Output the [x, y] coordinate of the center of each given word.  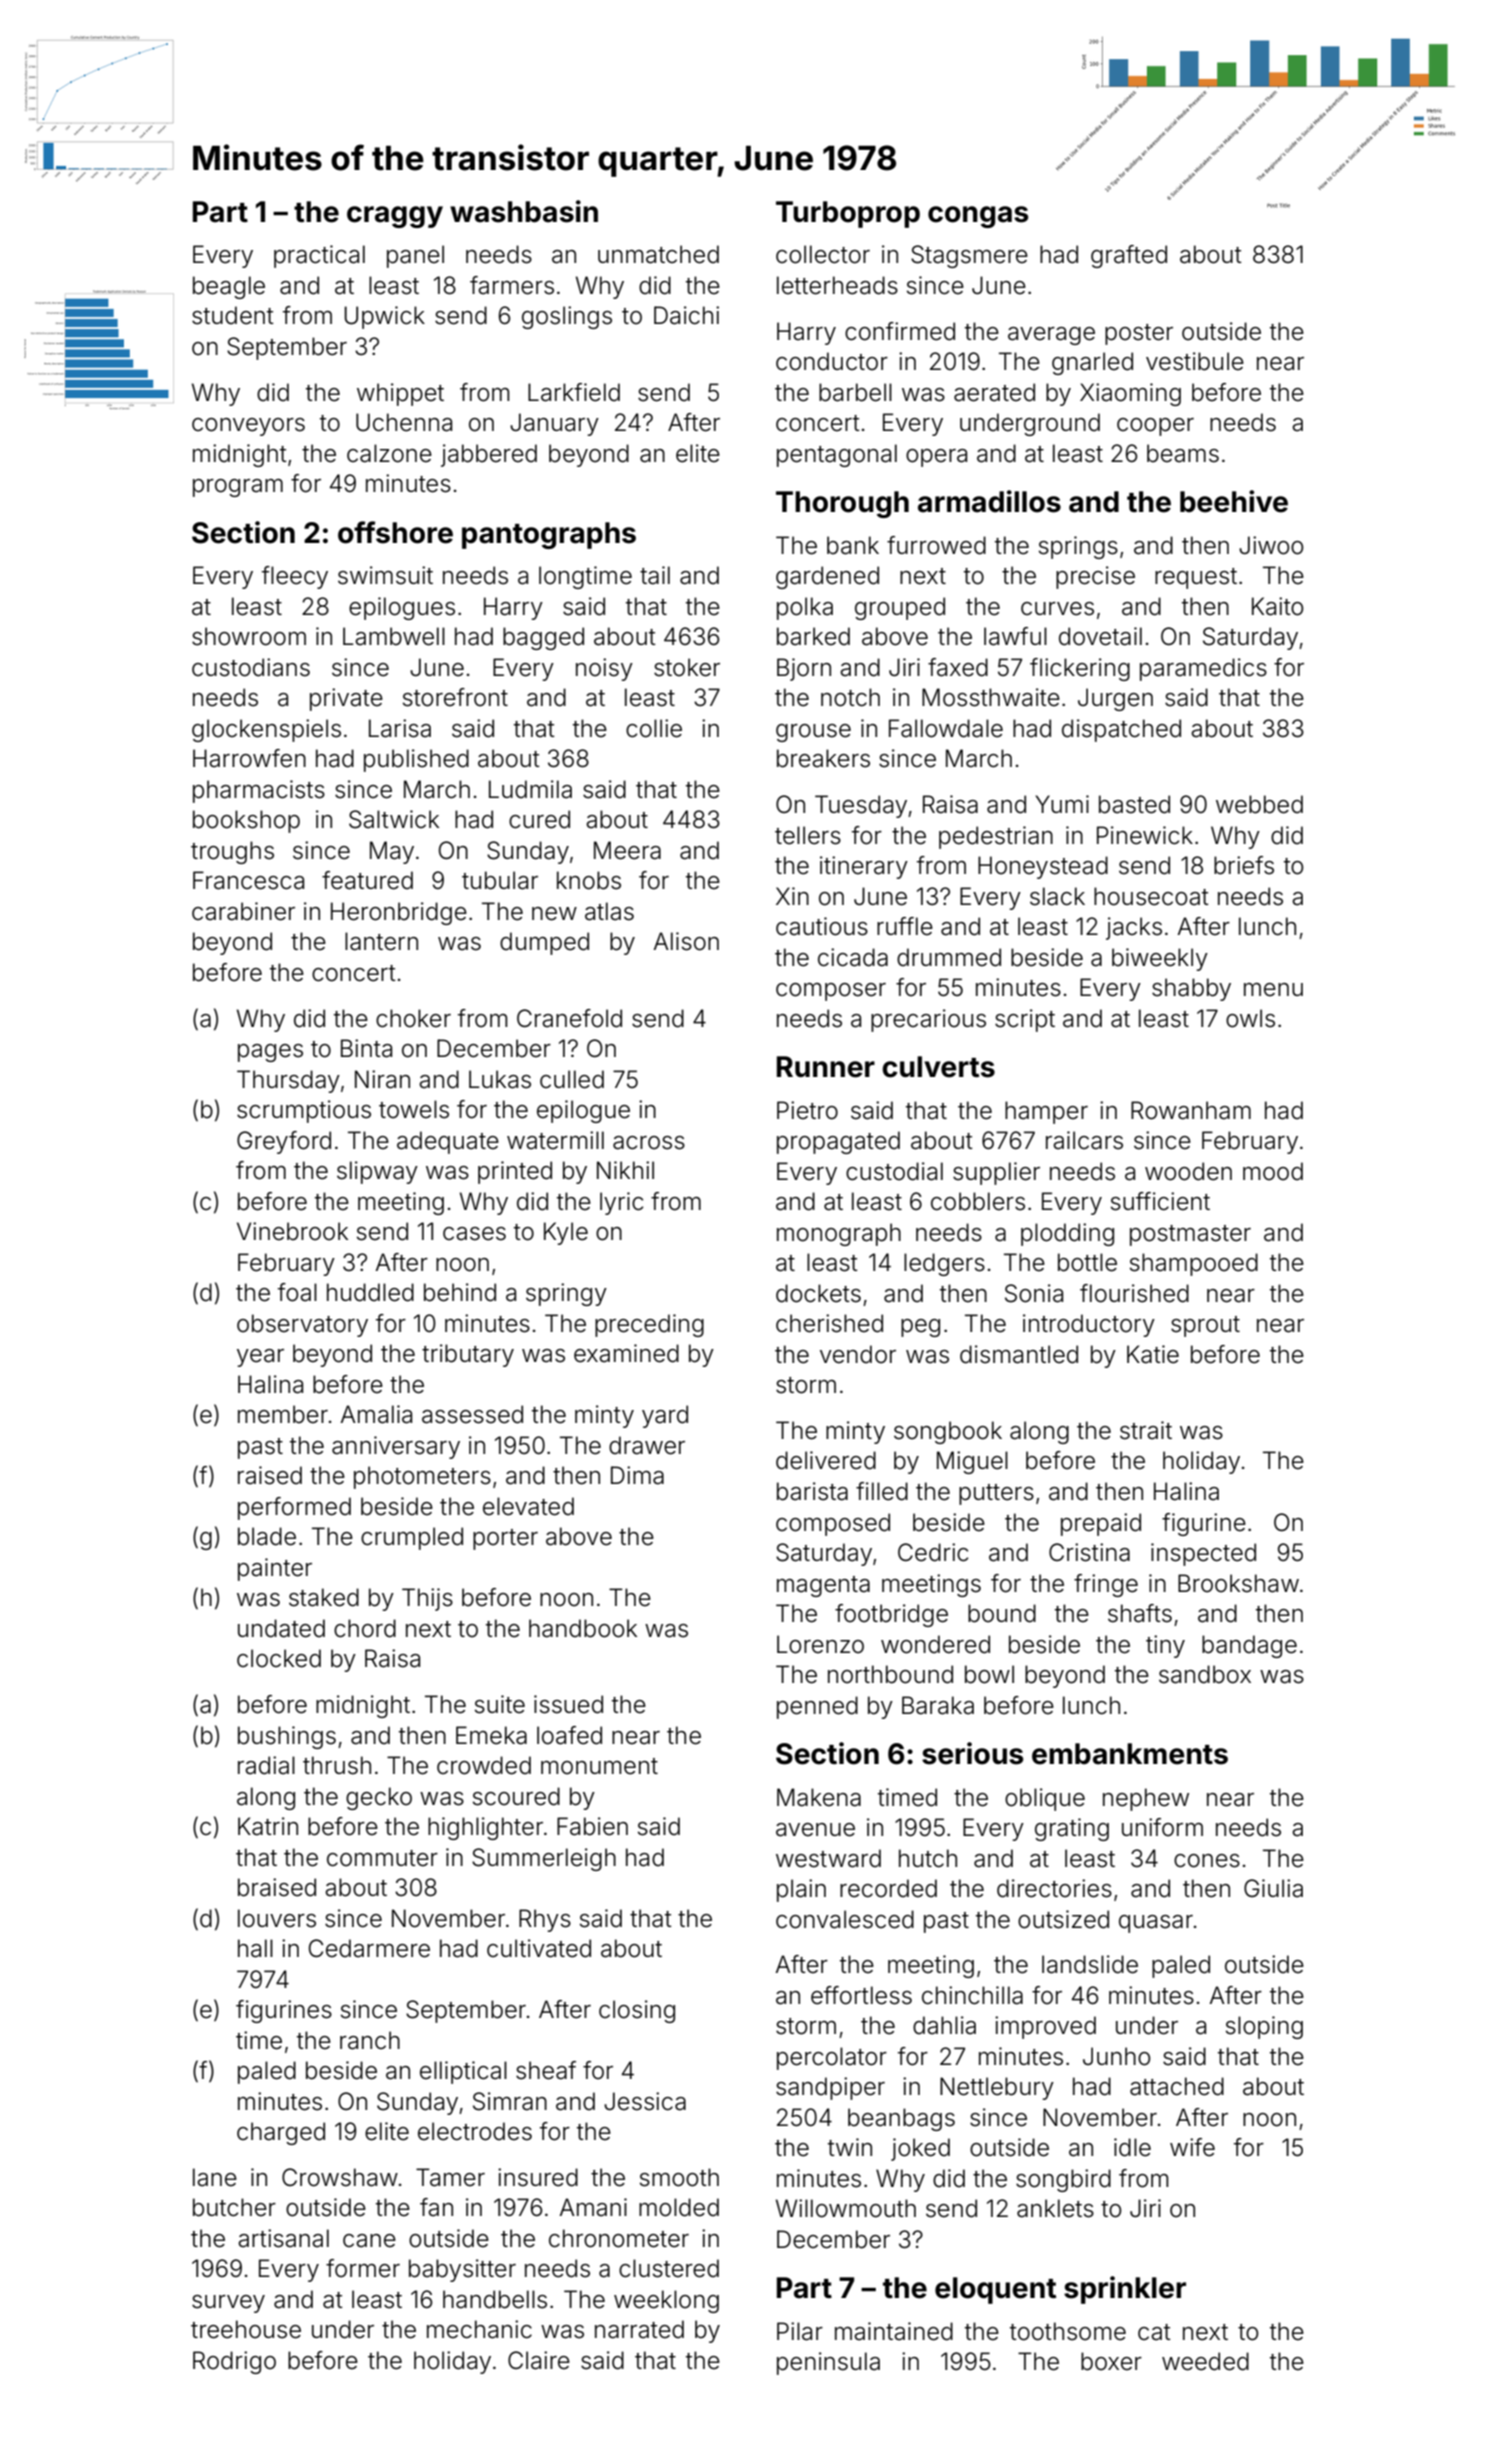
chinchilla [972, 1995]
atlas [609, 911]
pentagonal [837, 455]
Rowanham [1191, 1110]
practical [319, 256]
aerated [994, 392]
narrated [639, 2329]
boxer [1111, 2361]
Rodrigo [234, 2362]
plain [801, 1890]
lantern [381, 941]
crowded [484, 1765]
